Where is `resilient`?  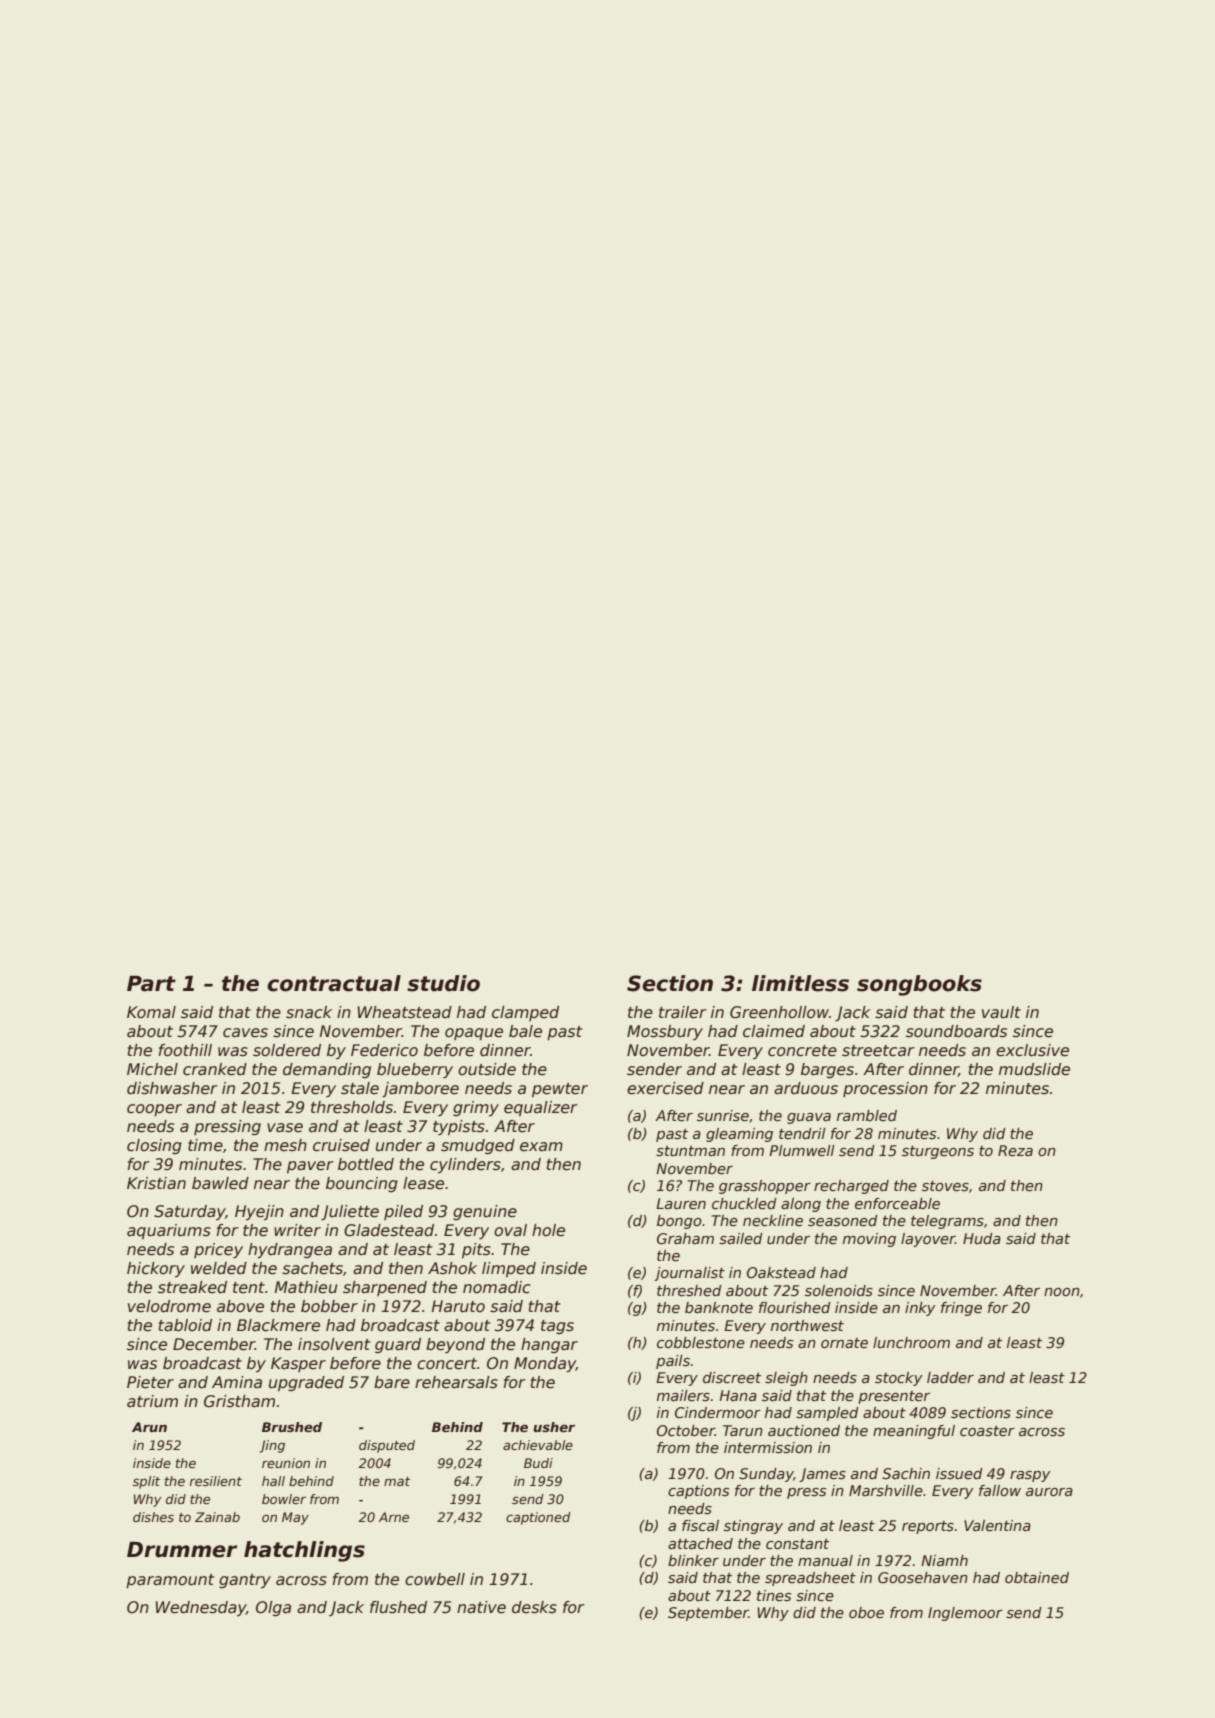 resilient is located at coordinates (216, 1481).
